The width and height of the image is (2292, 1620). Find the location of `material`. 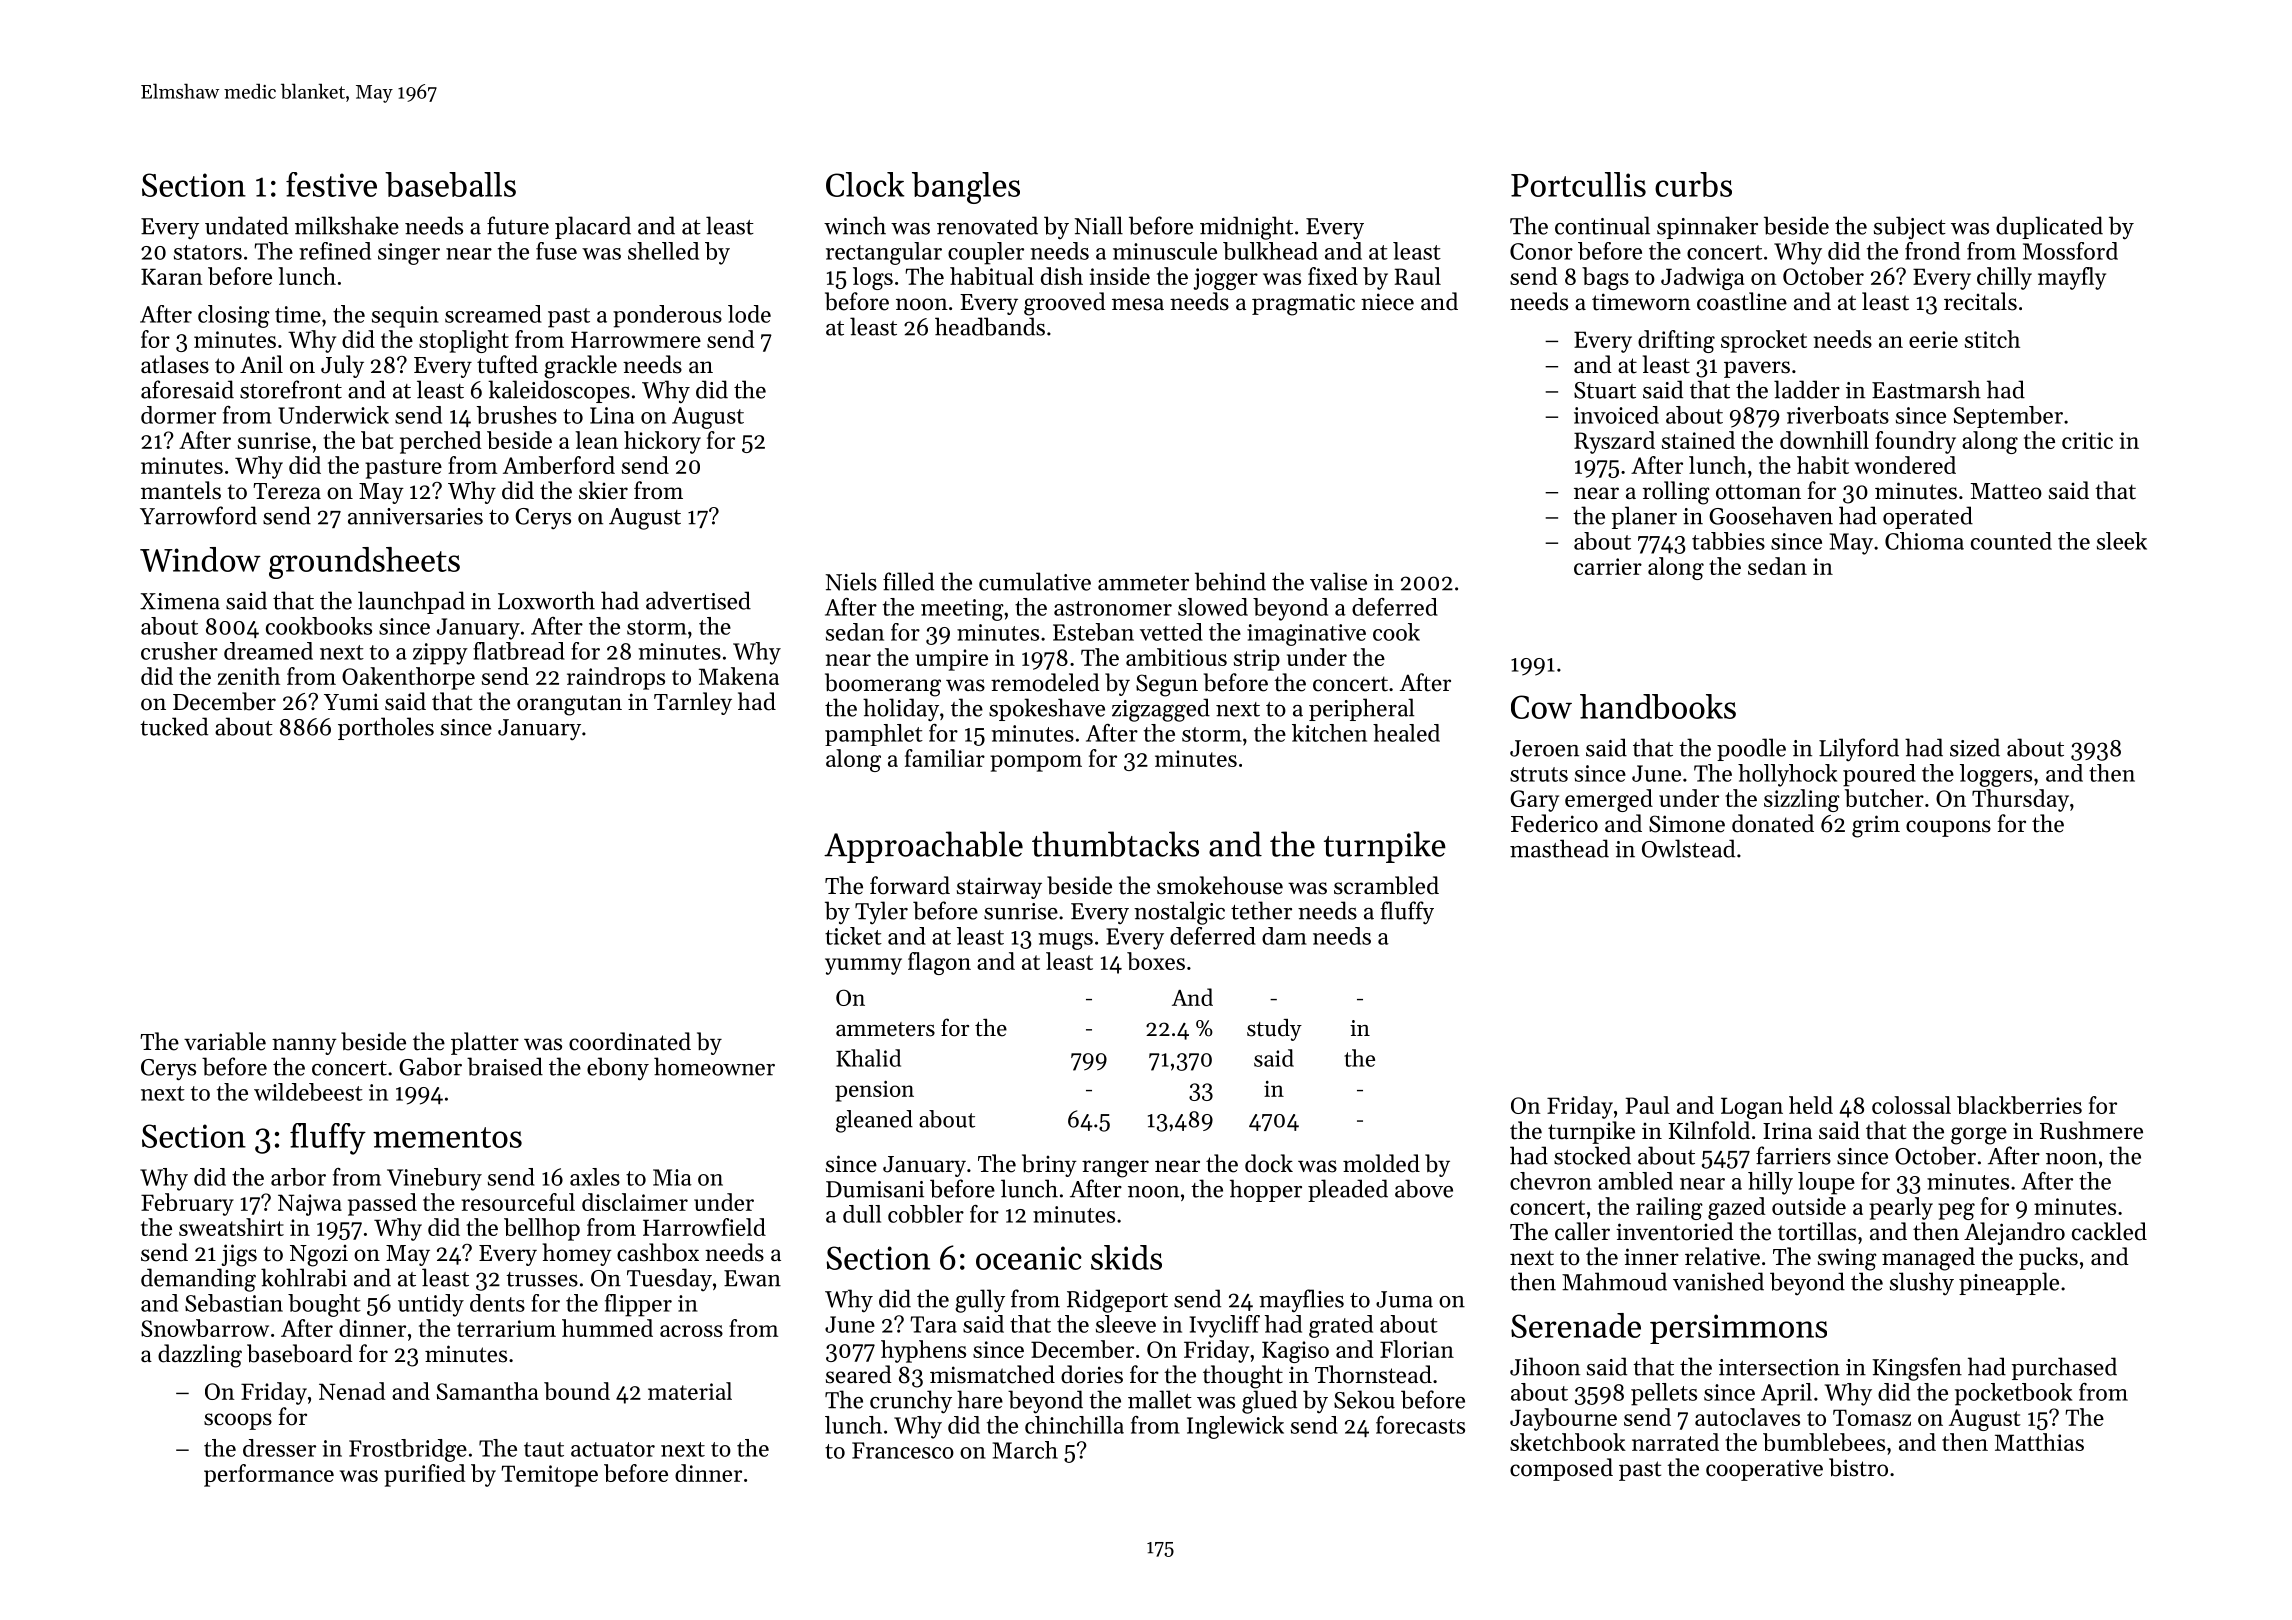

material is located at coordinates (690, 1391).
